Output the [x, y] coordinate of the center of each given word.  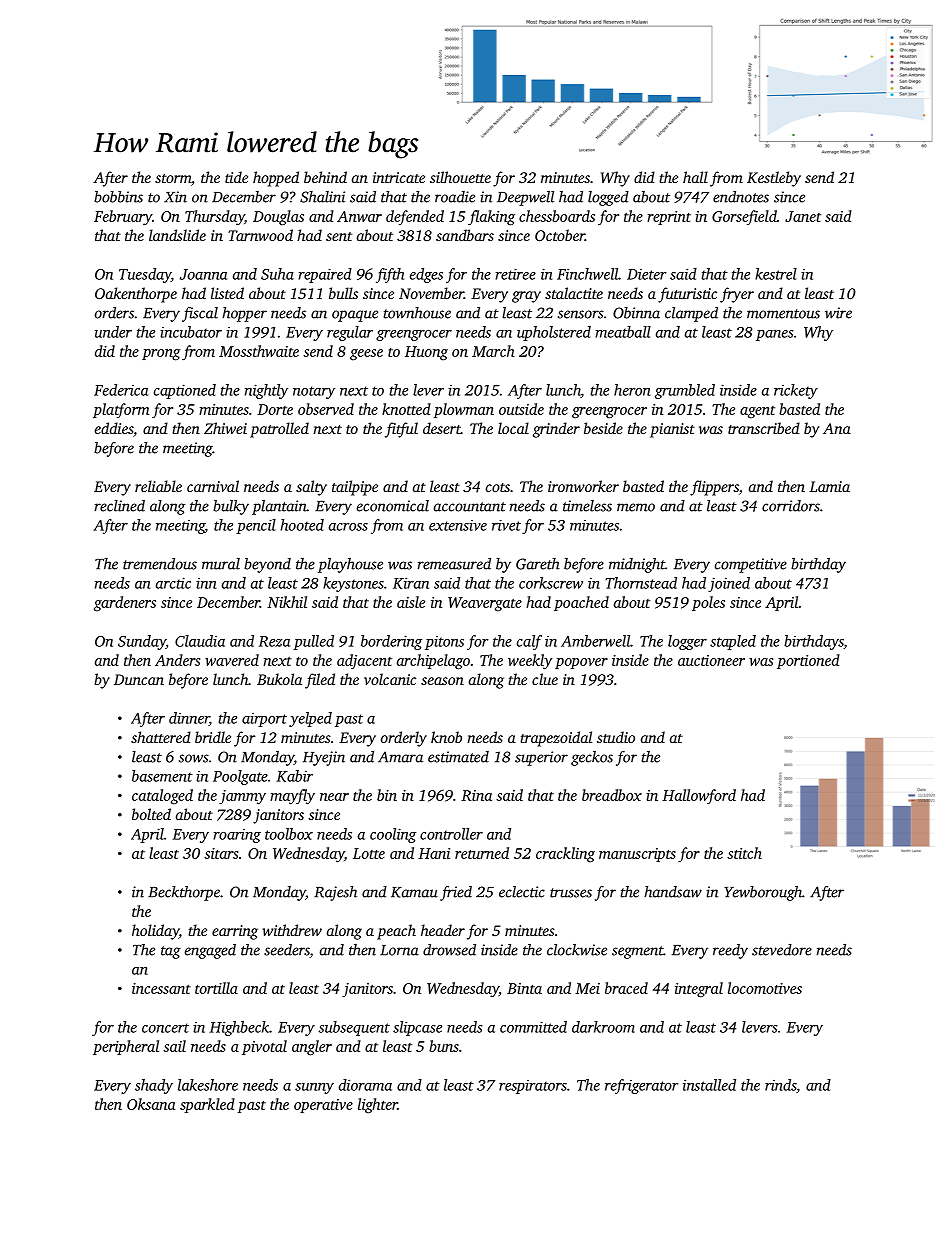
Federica [121, 390]
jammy [242, 797]
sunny [314, 1088]
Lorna [399, 950]
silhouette [460, 177]
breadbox [612, 795]
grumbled [685, 391]
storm [173, 178]
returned [482, 853]
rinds [780, 1085]
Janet [803, 216]
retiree [515, 274]
